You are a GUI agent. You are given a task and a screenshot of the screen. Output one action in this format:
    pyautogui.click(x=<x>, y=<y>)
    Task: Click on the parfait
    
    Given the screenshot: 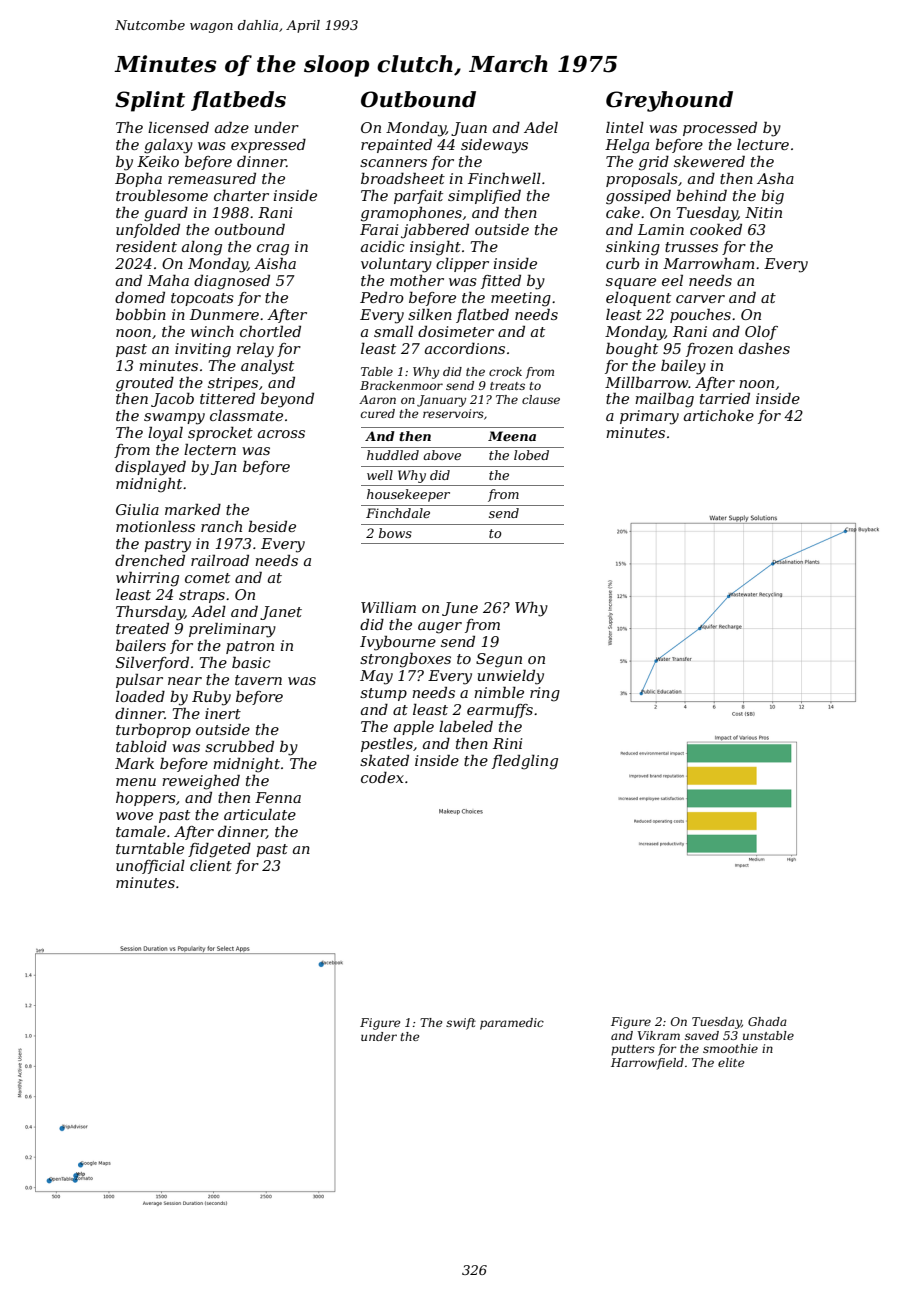 What is the action you would take?
    pyautogui.click(x=418, y=197)
